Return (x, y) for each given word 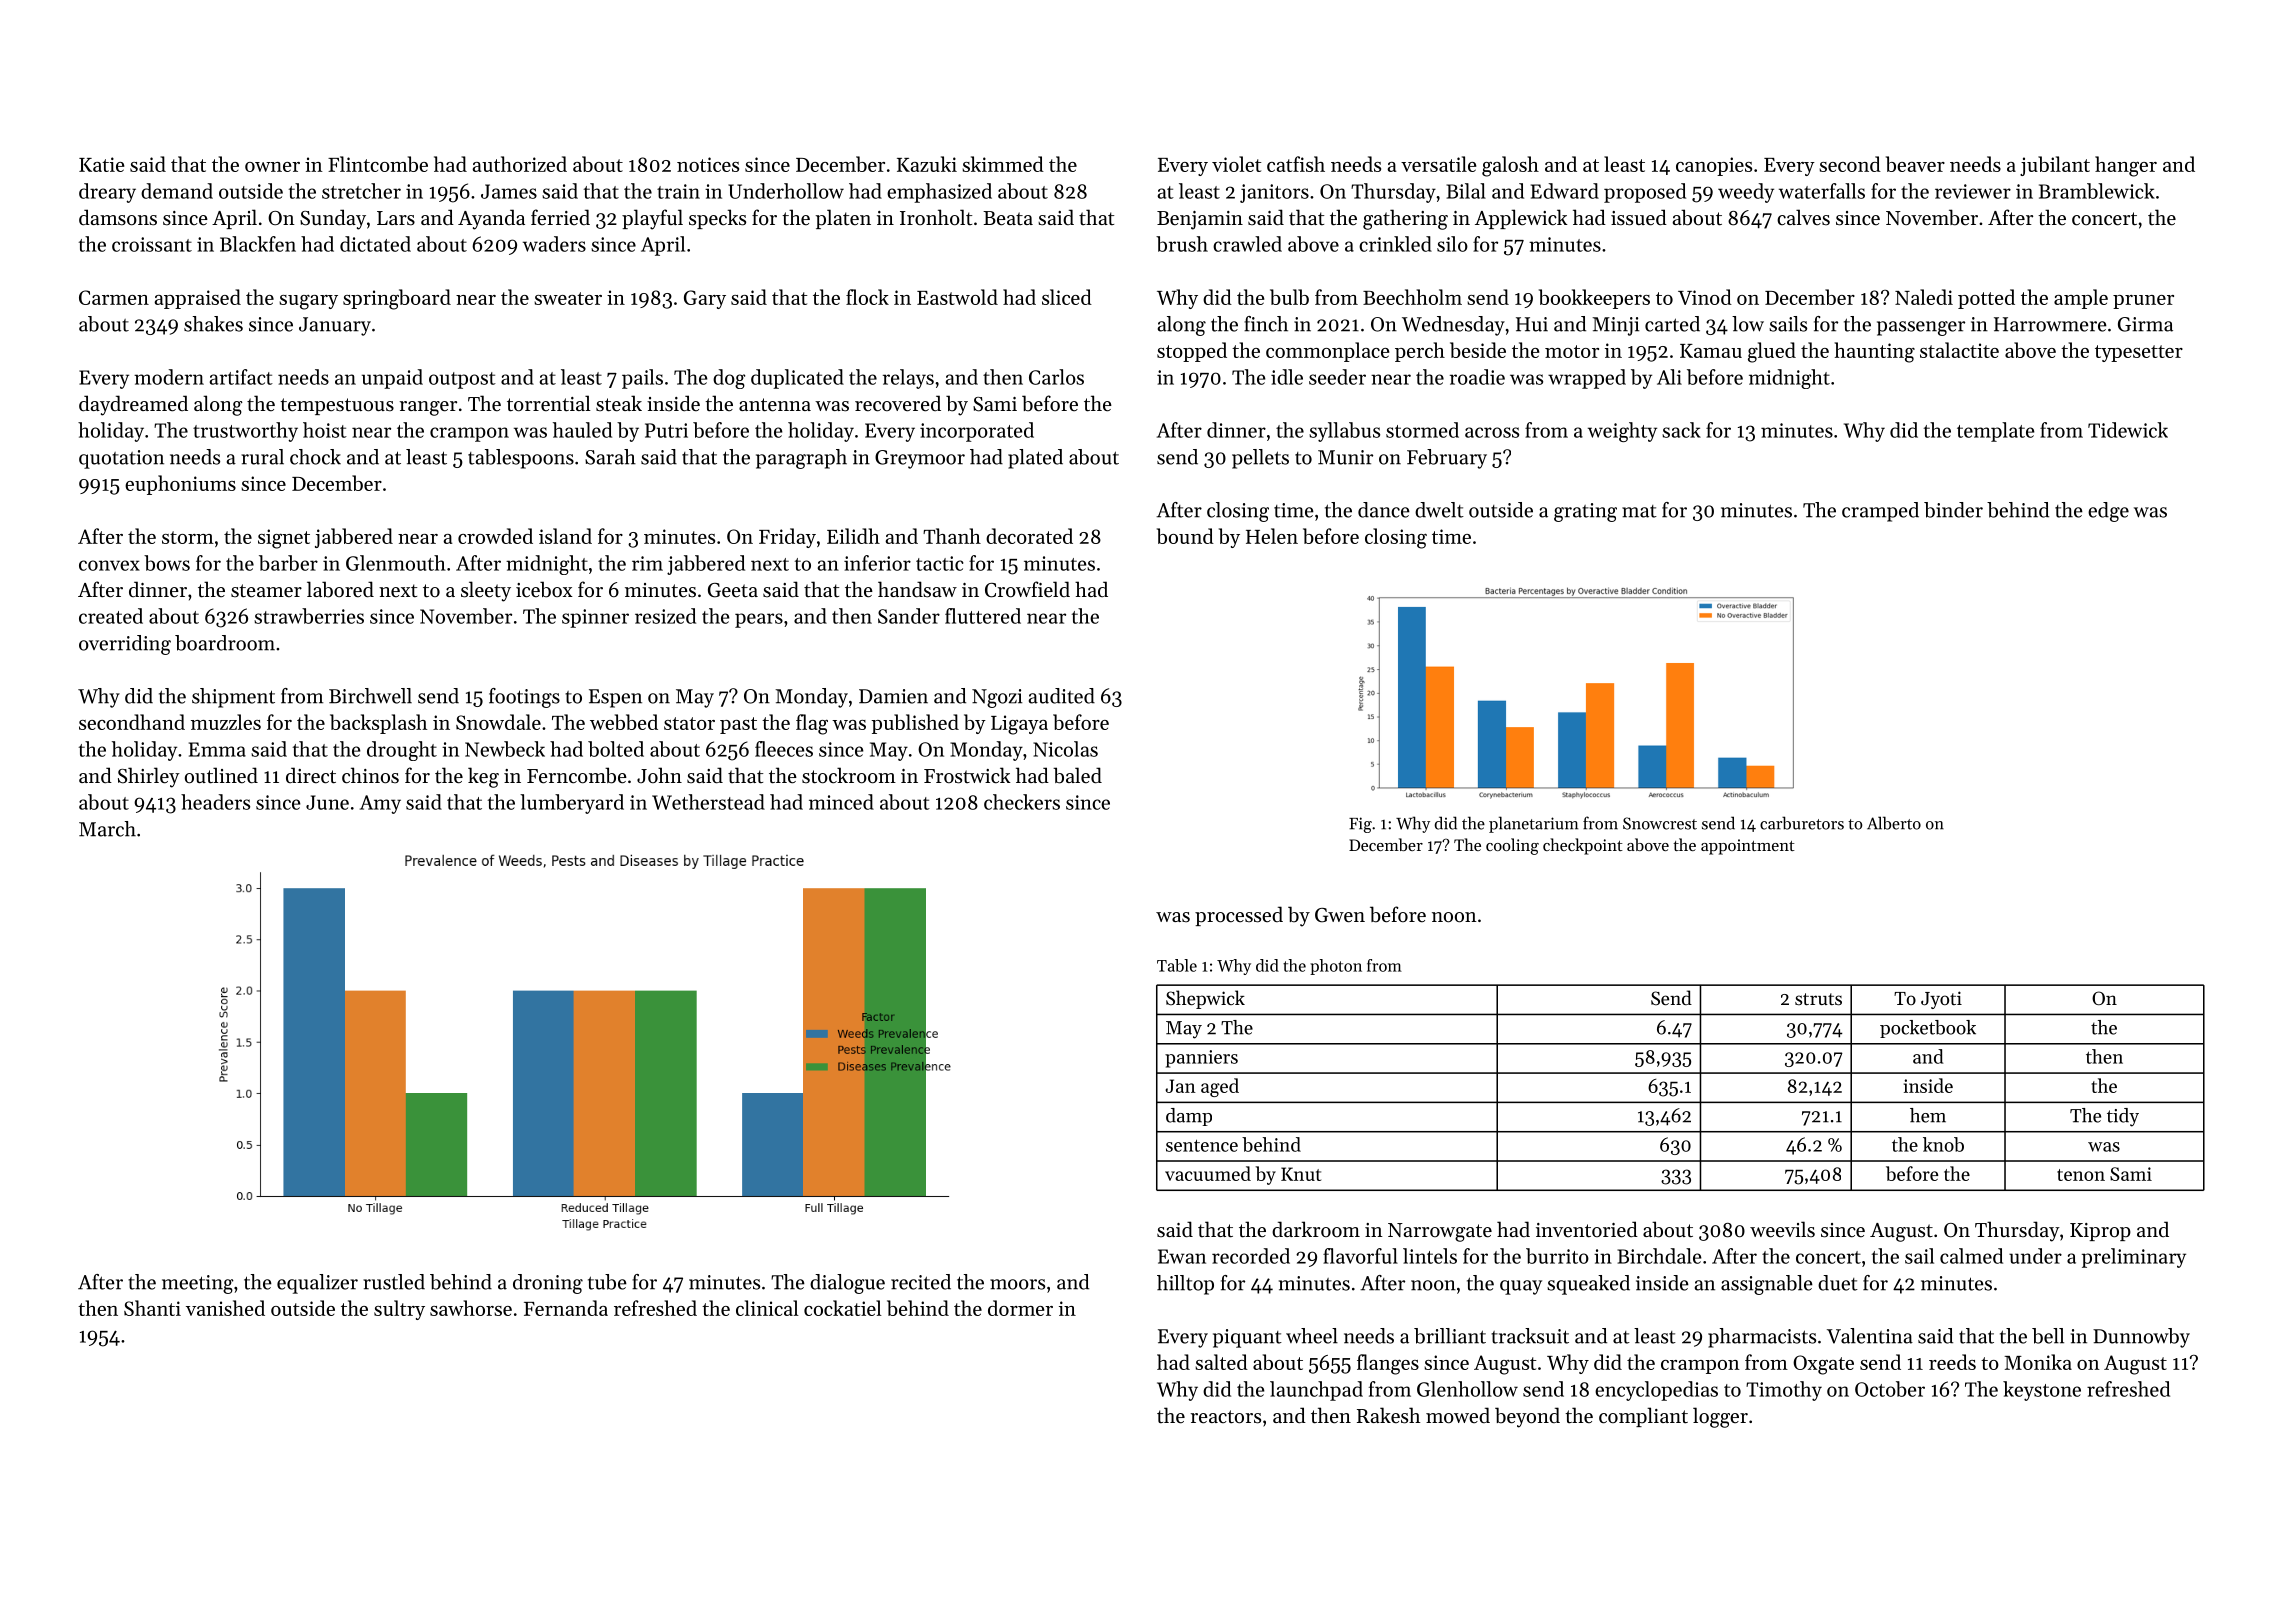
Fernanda (566, 1308)
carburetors (1802, 823)
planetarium (1533, 824)
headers (215, 802)
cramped (1880, 512)
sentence (1202, 1146)
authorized (519, 164)
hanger (2126, 166)
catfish (1296, 164)
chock (315, 457)
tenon (2081, 1175)
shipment (233, 698)
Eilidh (853, 536)
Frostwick (967, 775)
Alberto (1894, 823)
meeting (198, 1284)
